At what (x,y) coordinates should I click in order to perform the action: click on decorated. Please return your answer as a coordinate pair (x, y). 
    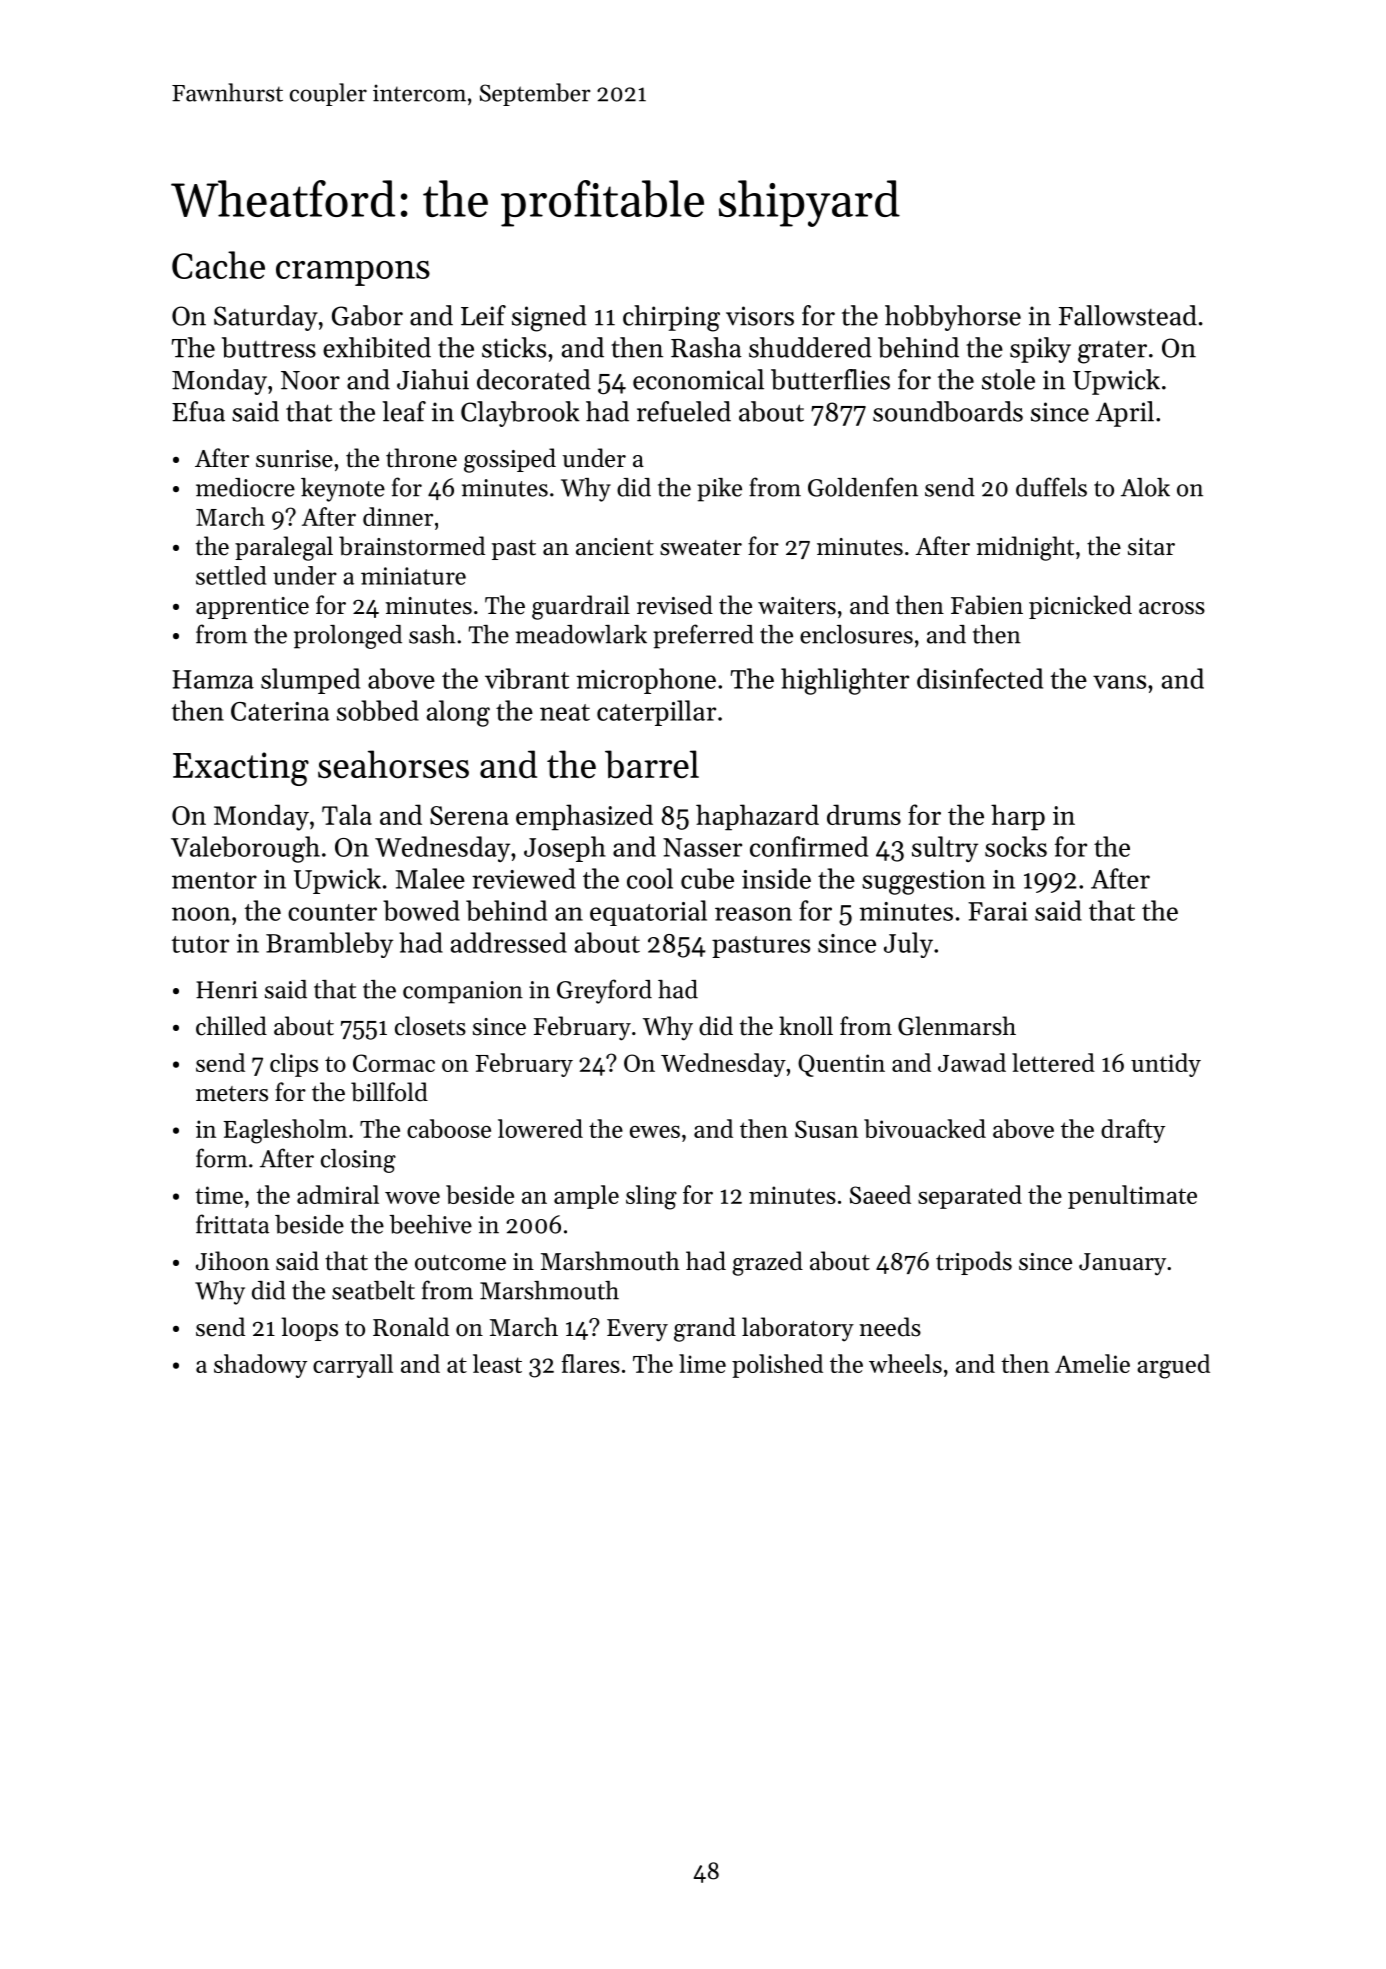
    Looking at the image, I should click on (534, 379).
